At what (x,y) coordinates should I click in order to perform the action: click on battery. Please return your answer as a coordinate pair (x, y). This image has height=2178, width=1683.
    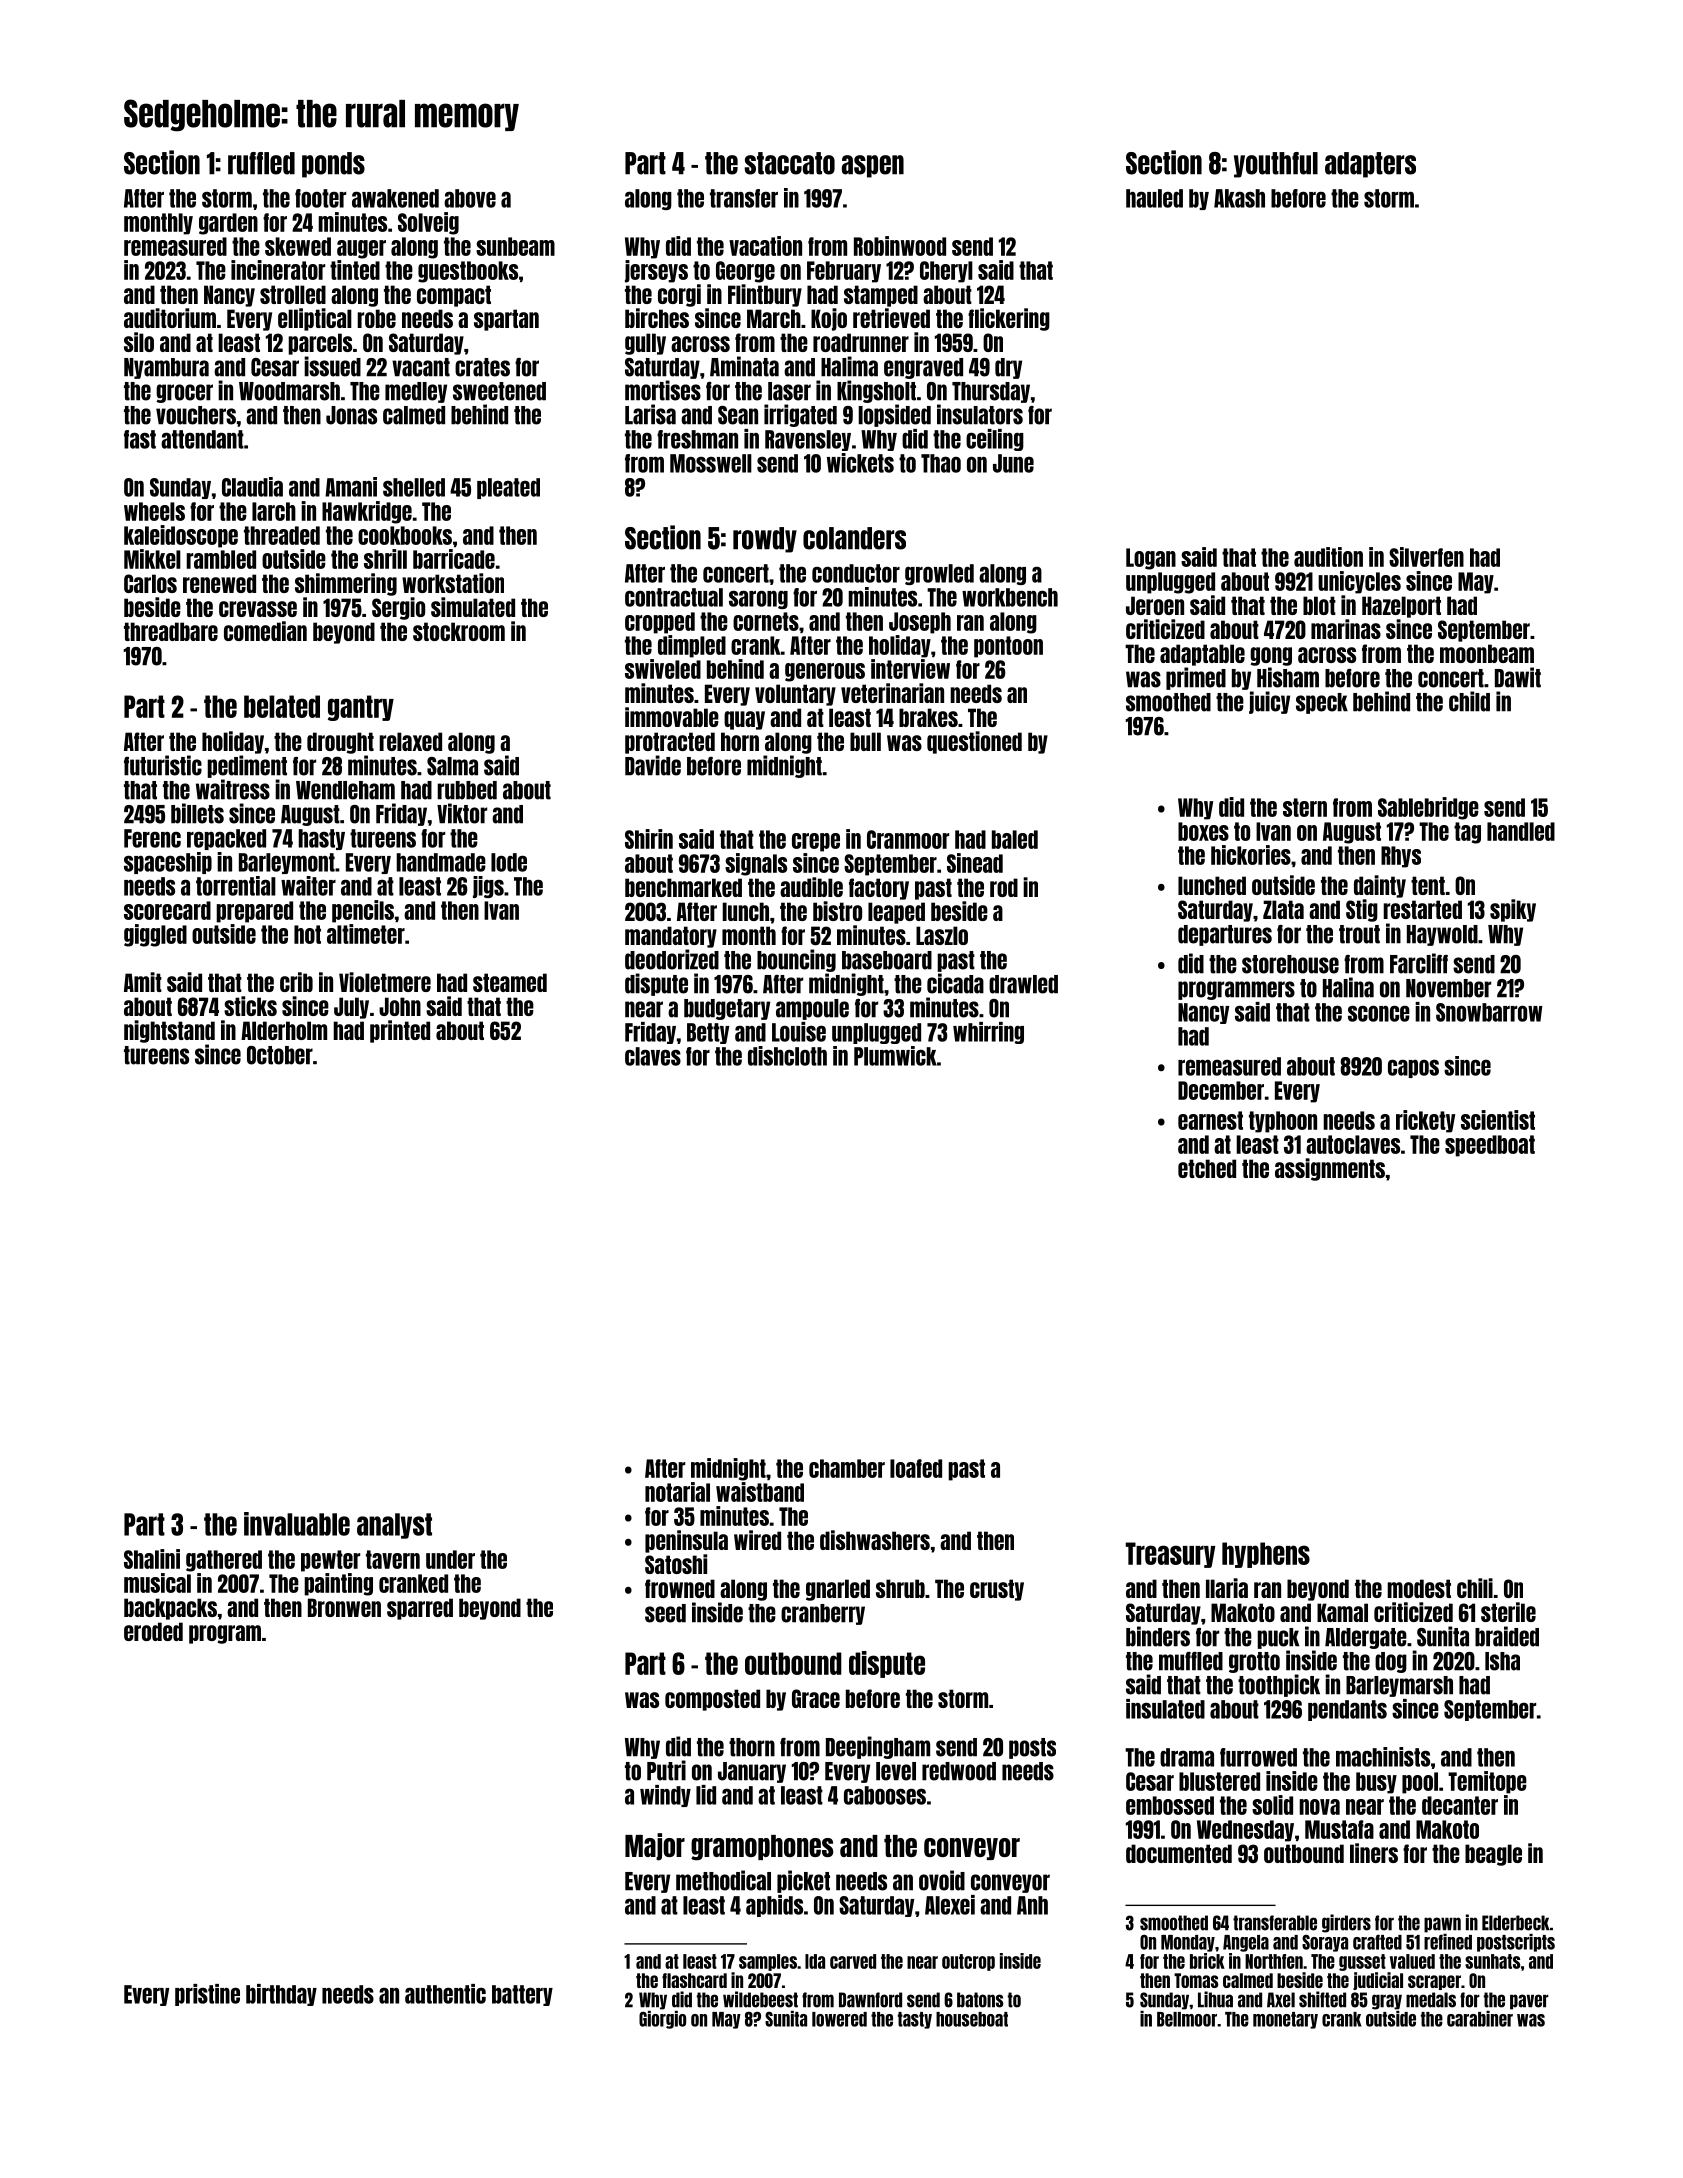
    Looking at the image, I should click on (522, 1995).
